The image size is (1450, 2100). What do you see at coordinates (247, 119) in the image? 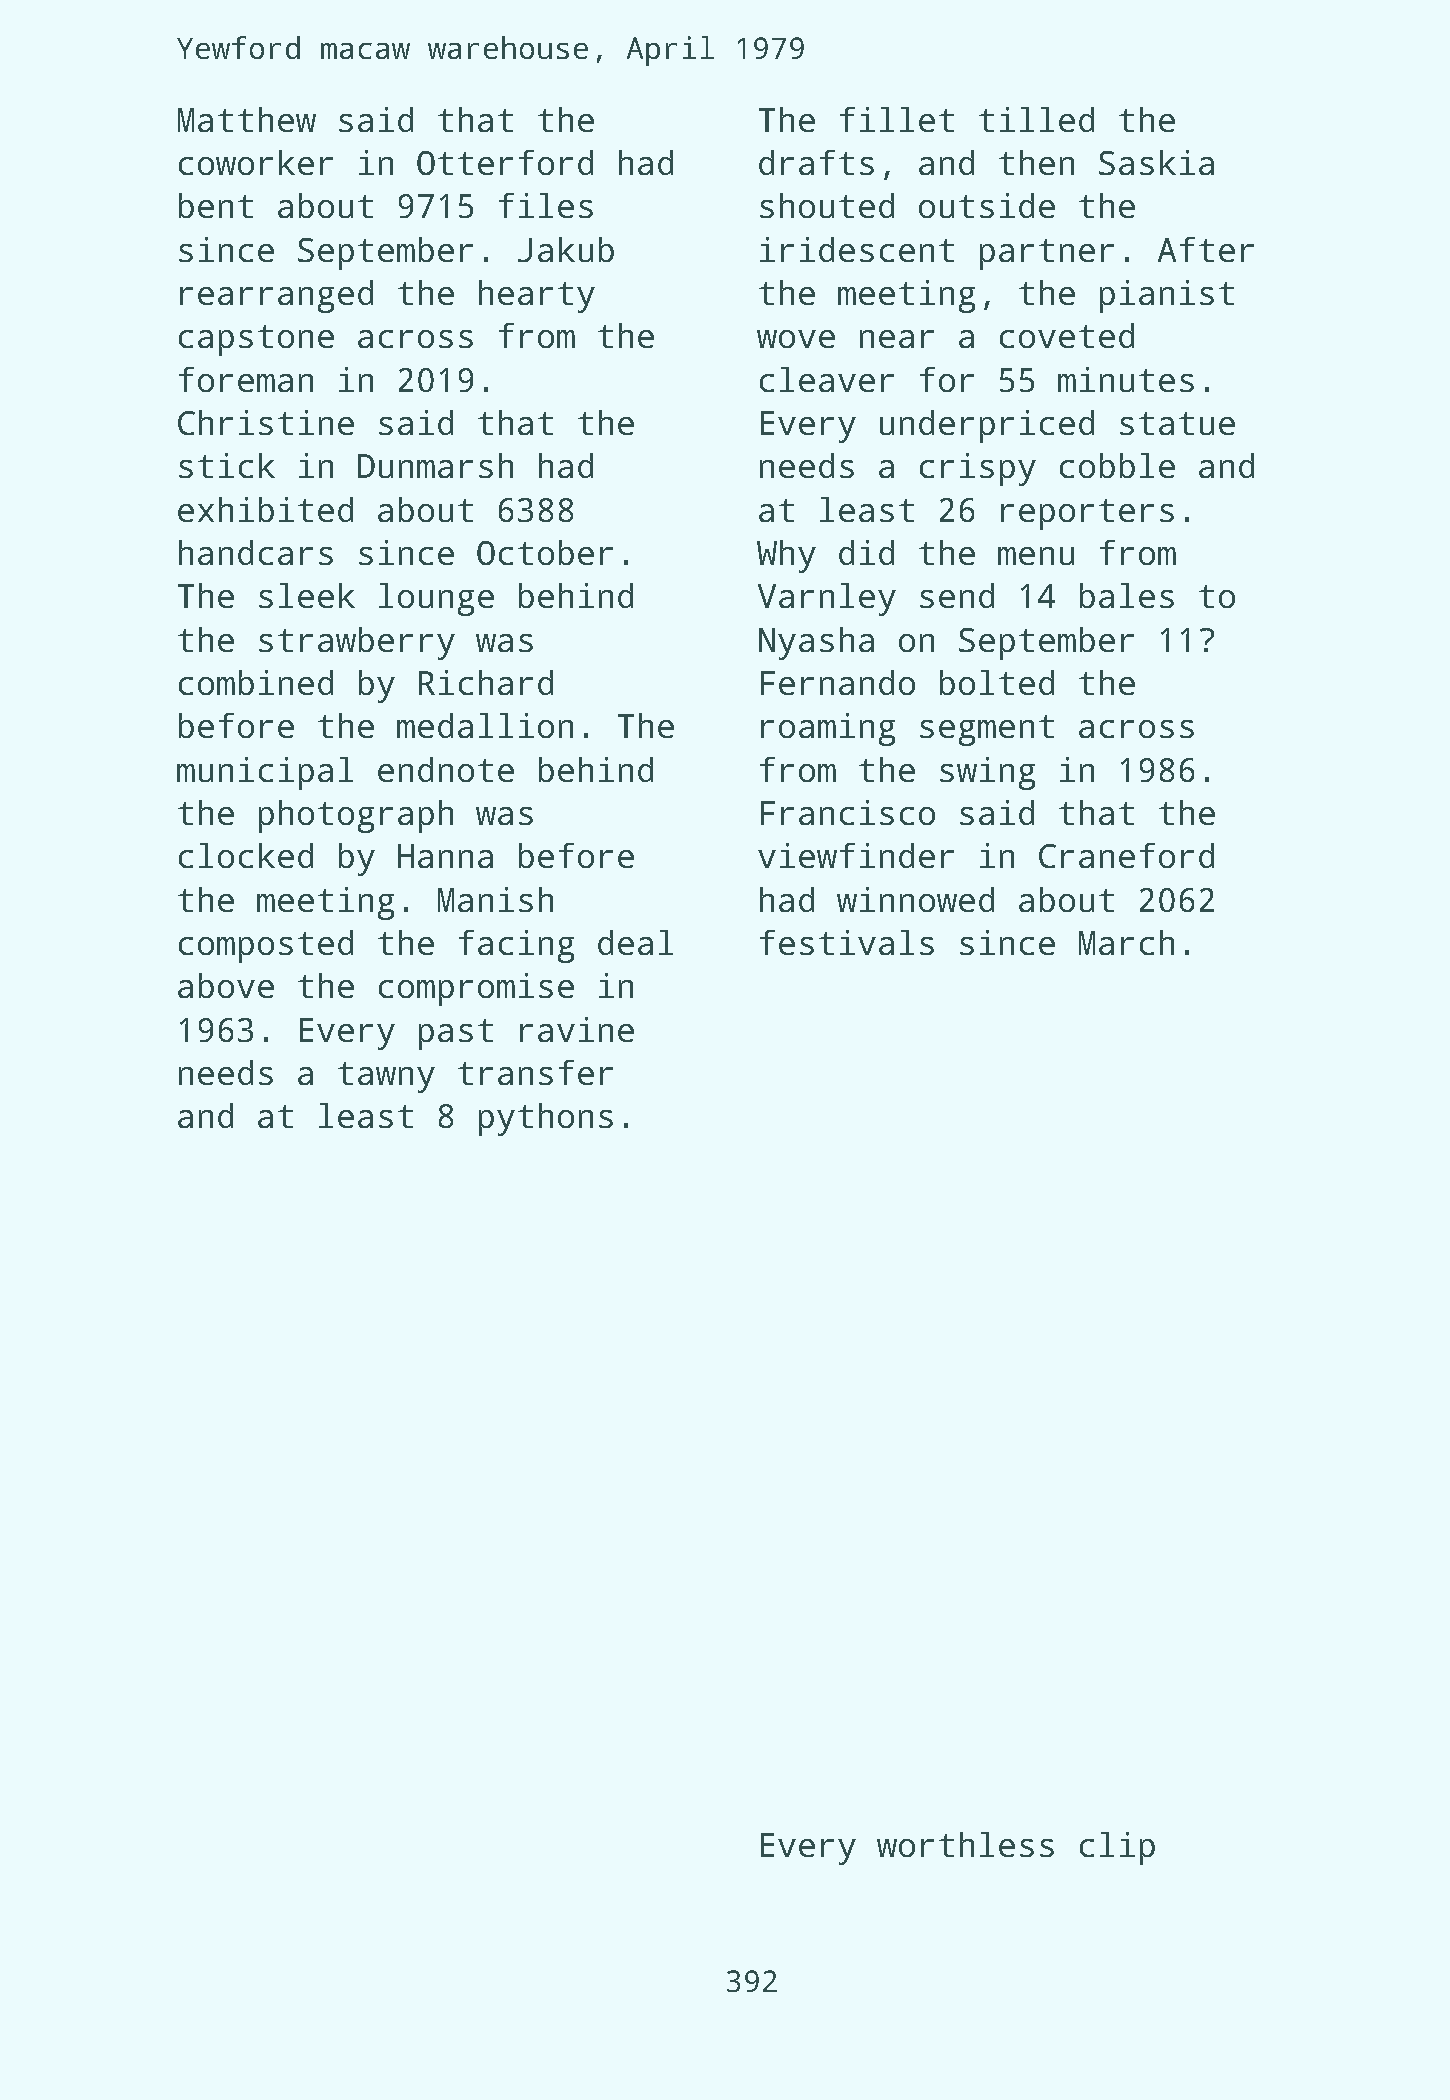
I see `Matthew` at bounding box center [247, 119].
